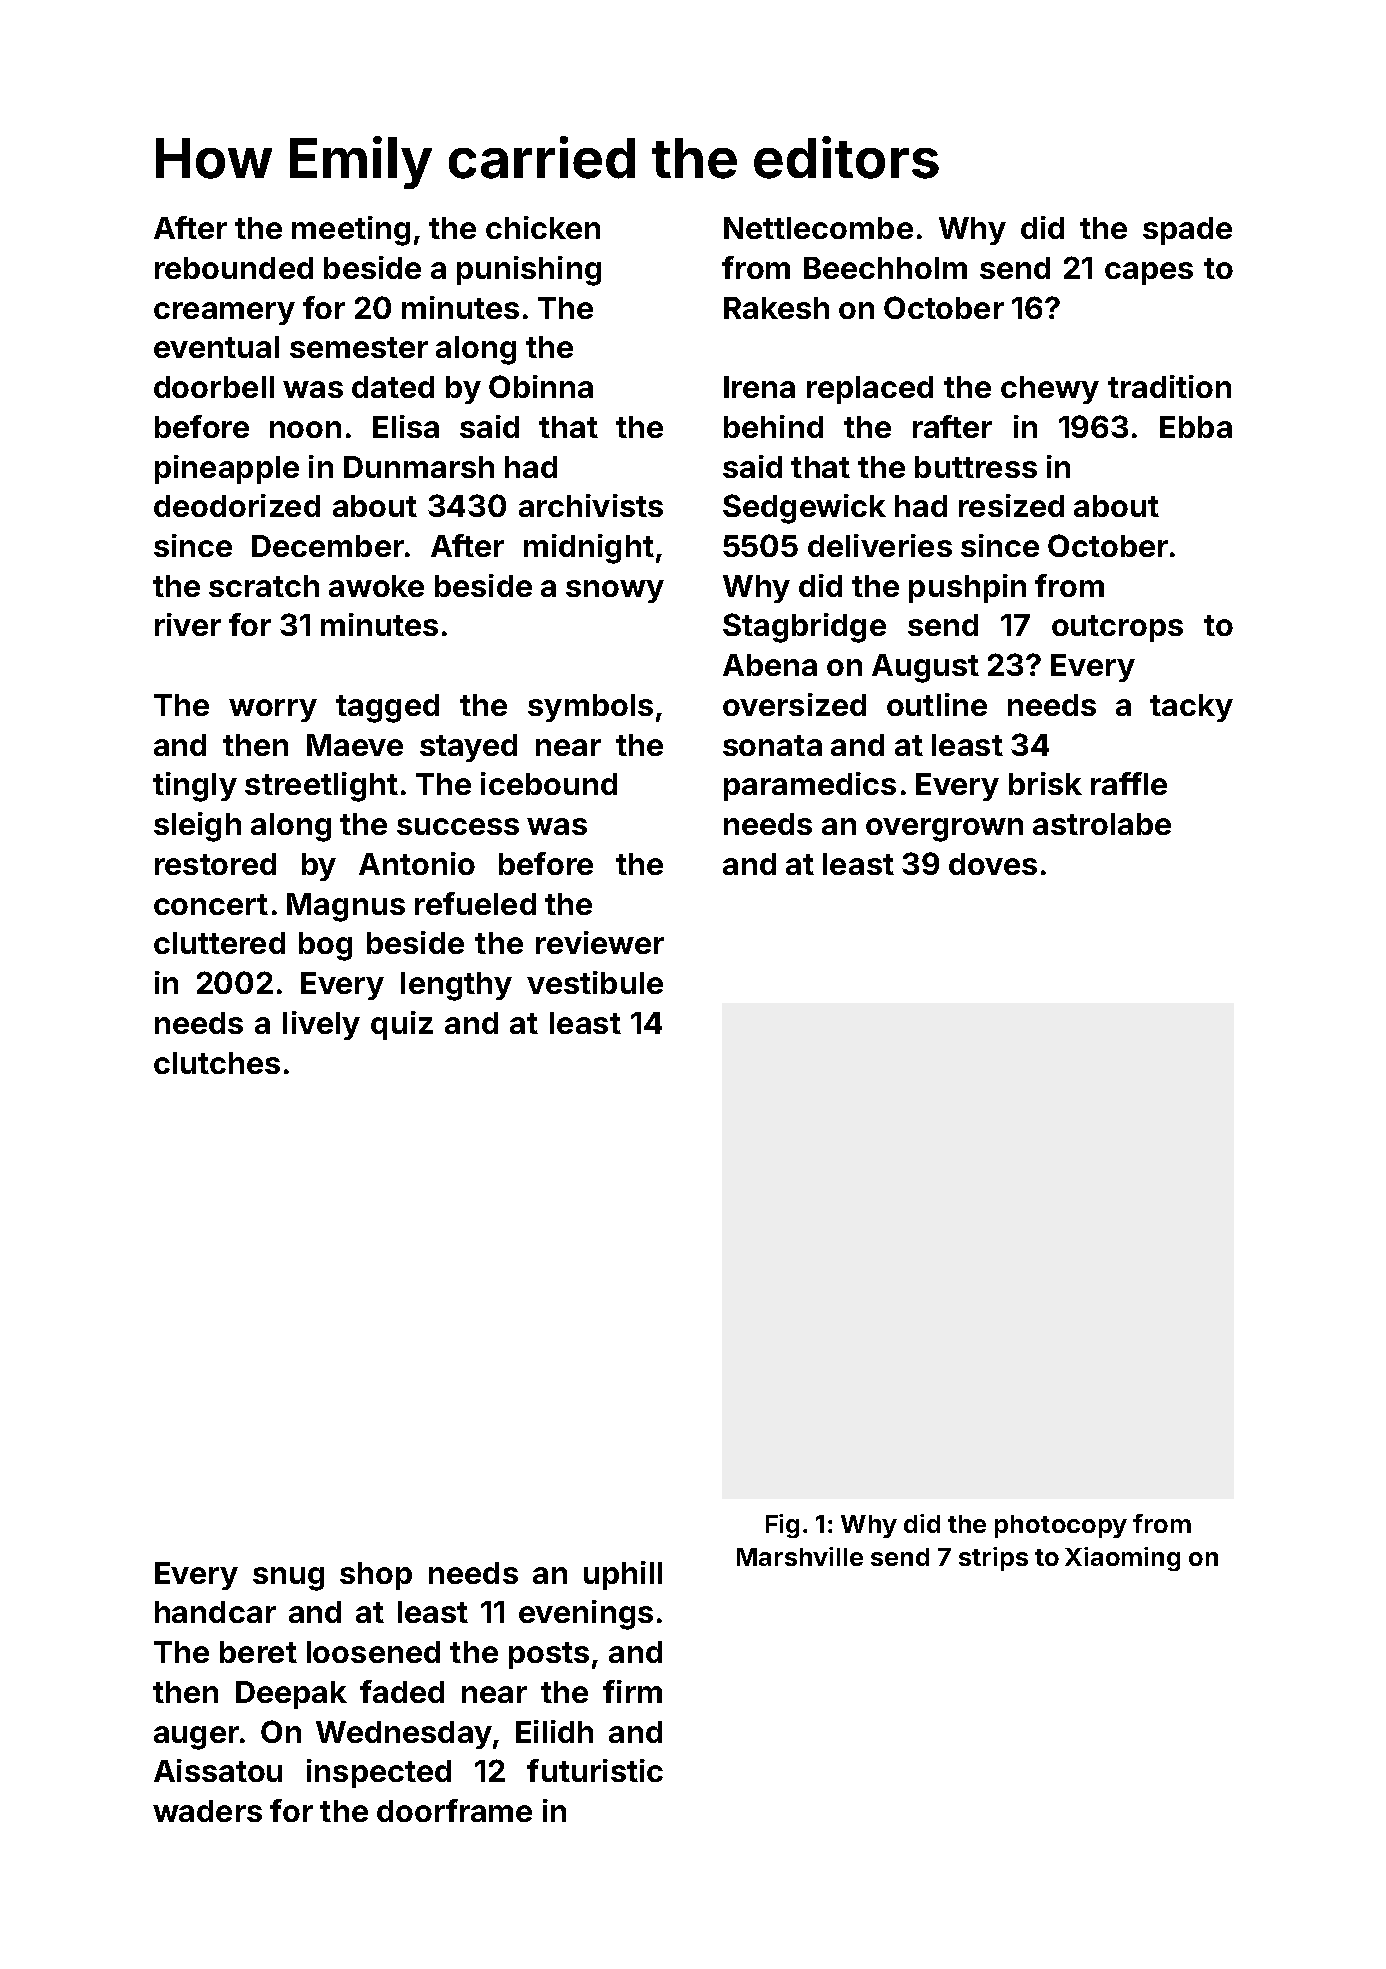 The image size is (1386, 1969). What do you see at coordinates (993, 864) in the screenshot?
I see `doves` at bounding box center [993, 864].
